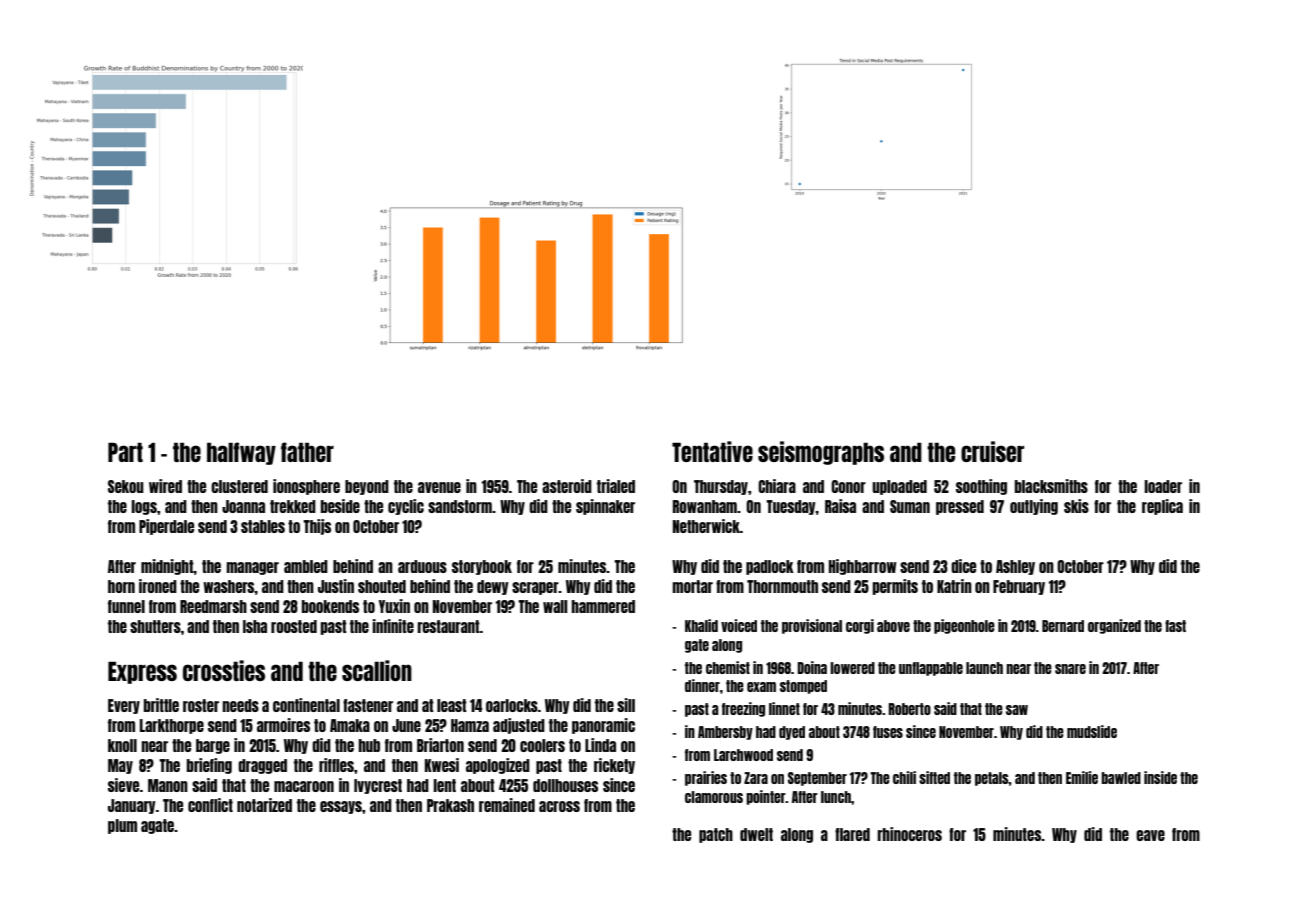  What do you see at coordinates (450, 805) in the page?
I see `Prakash` at bounding box center [450, 805].
